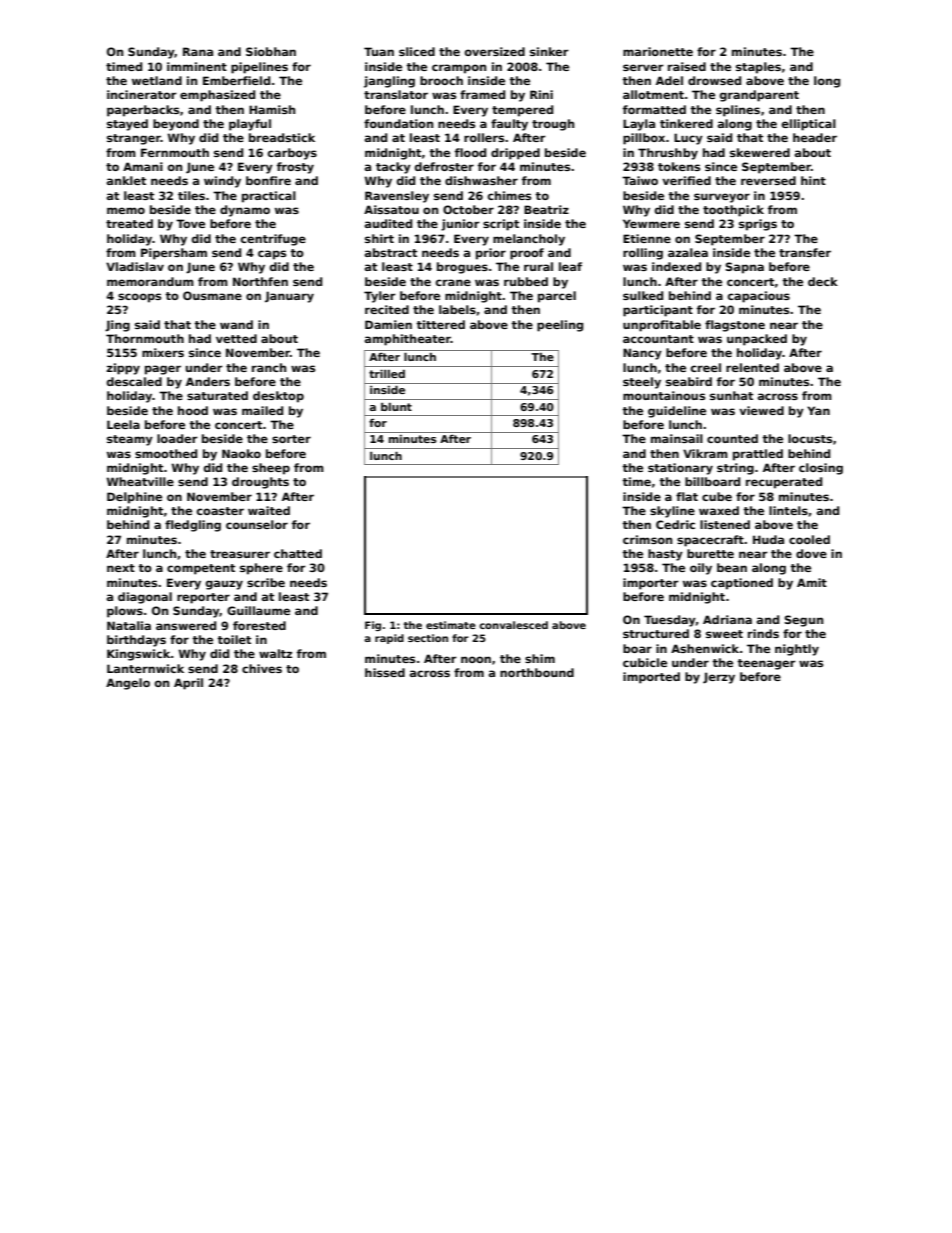  What do you see at coordinates (759, 297) in the image?
I see `capacious` at bounding box center [759, 297].
